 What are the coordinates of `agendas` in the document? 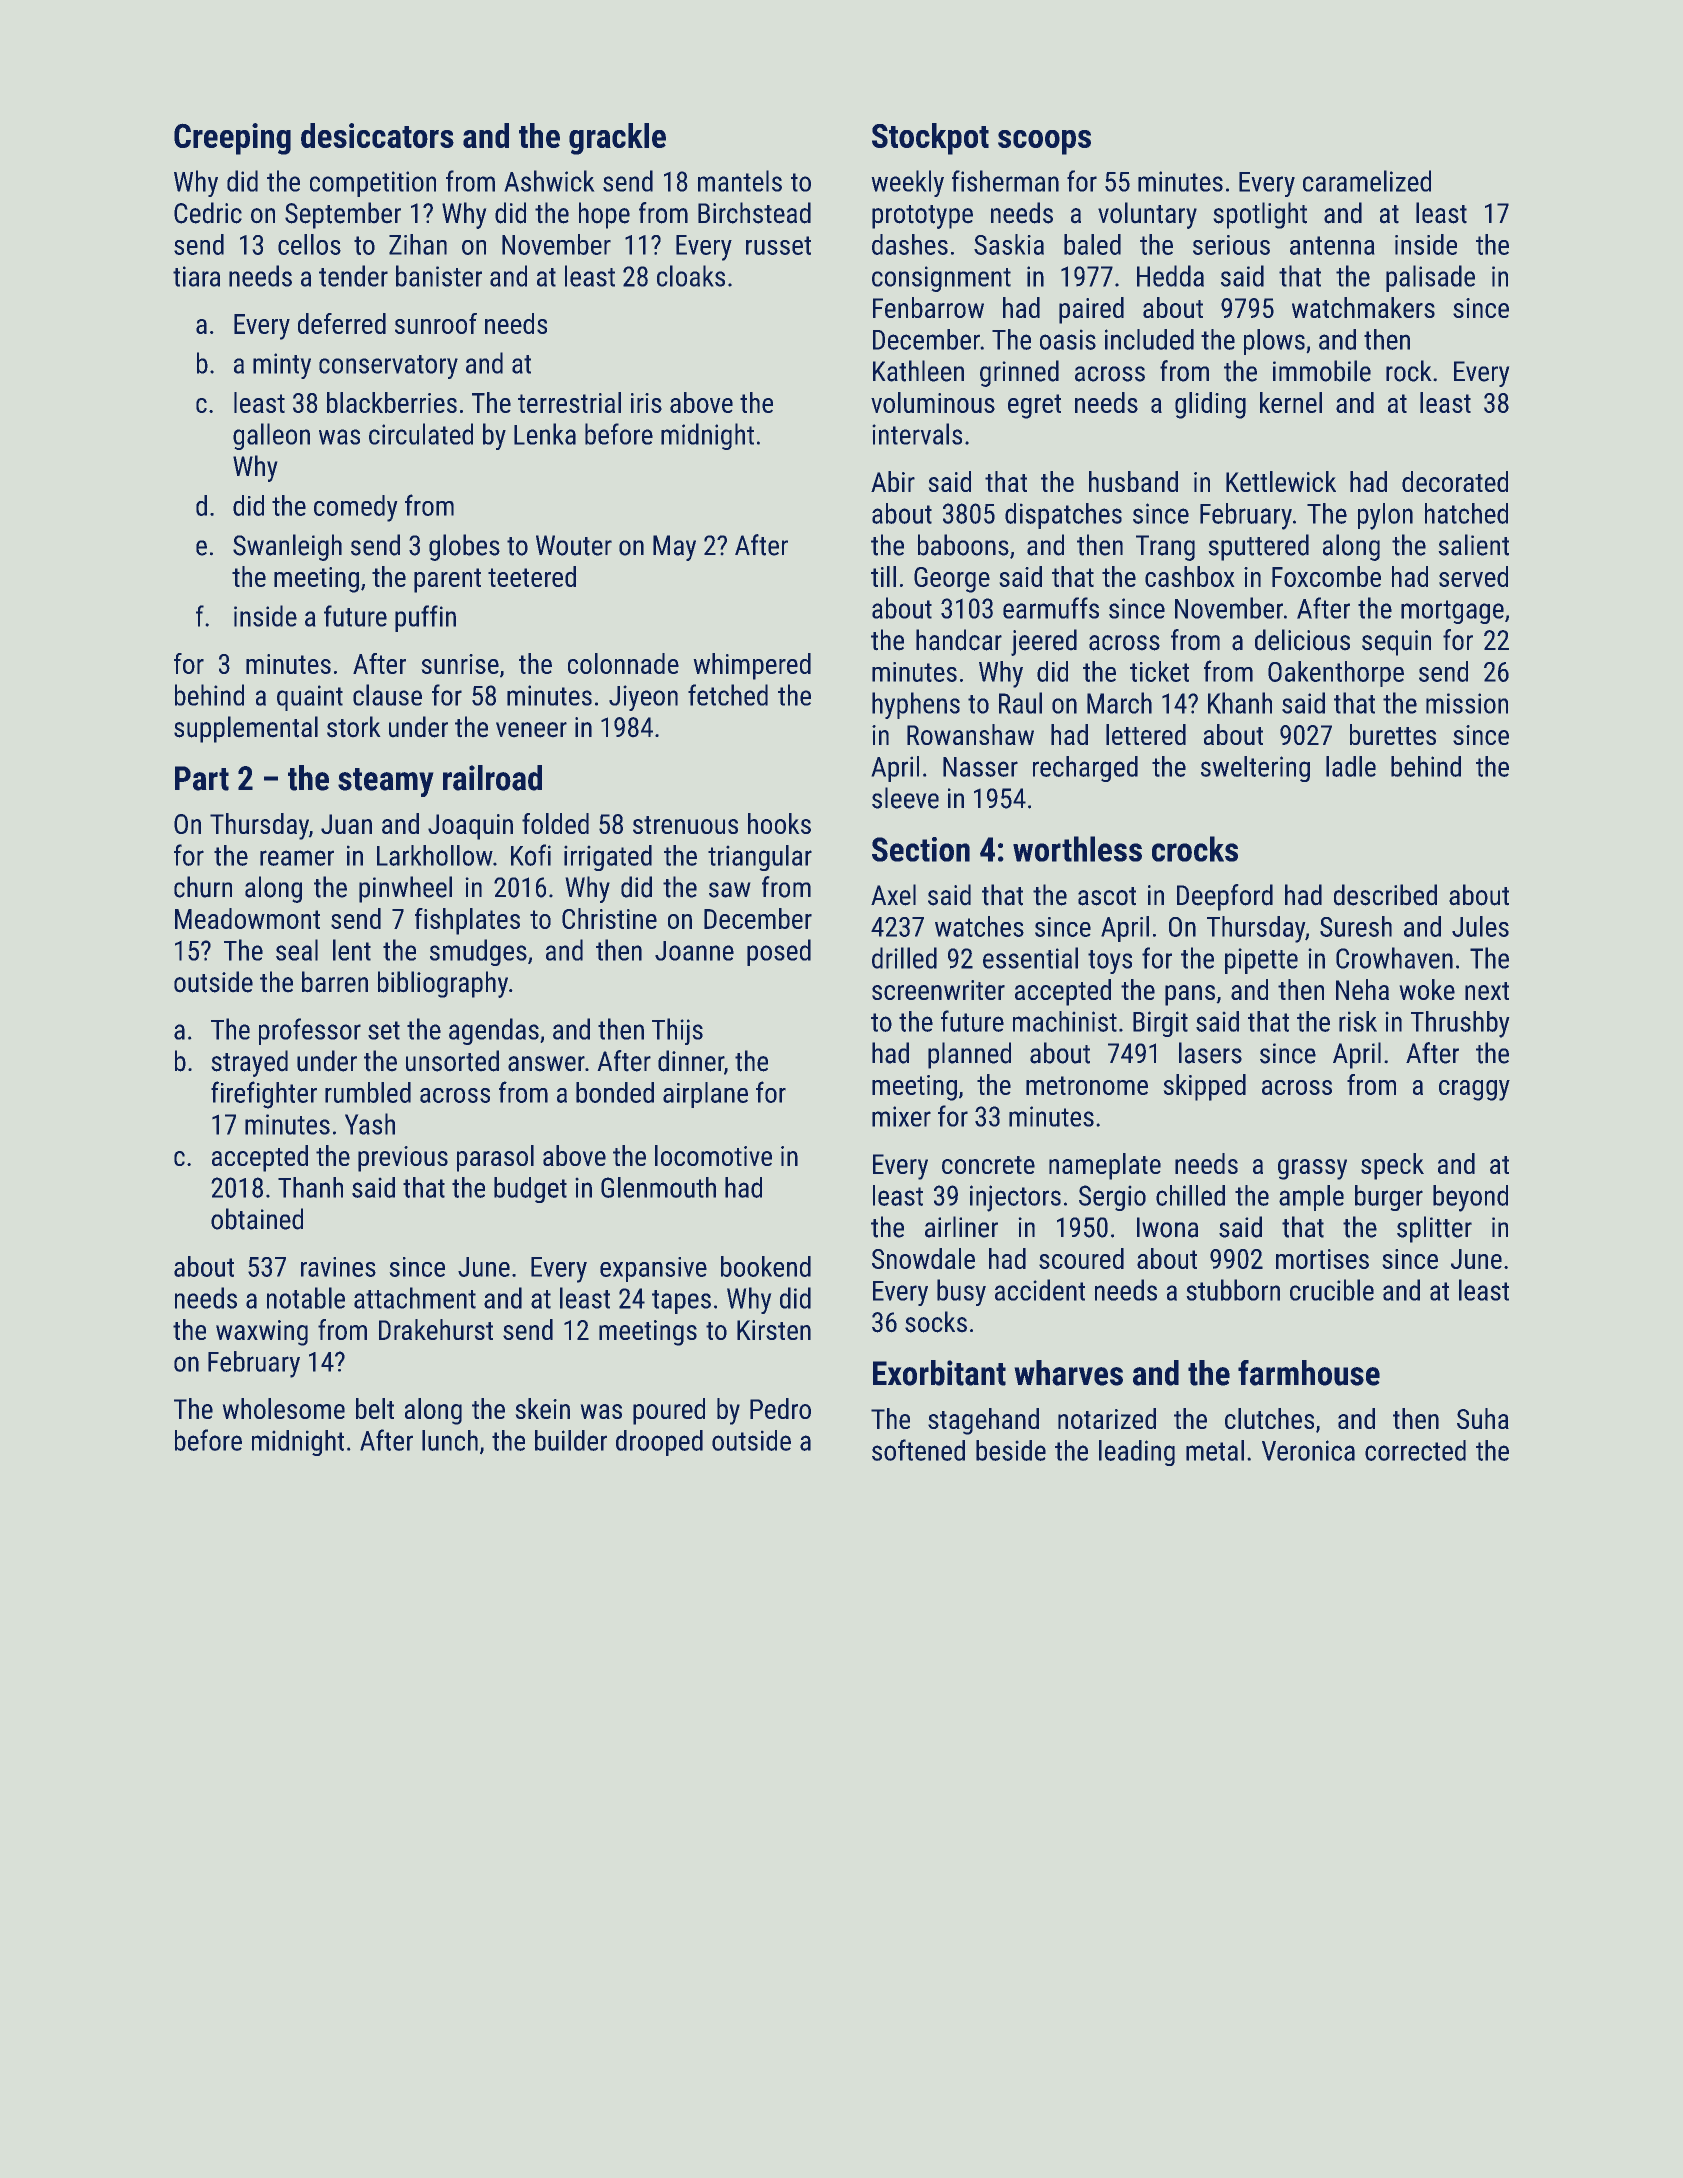 It's located at (494, 1031).
